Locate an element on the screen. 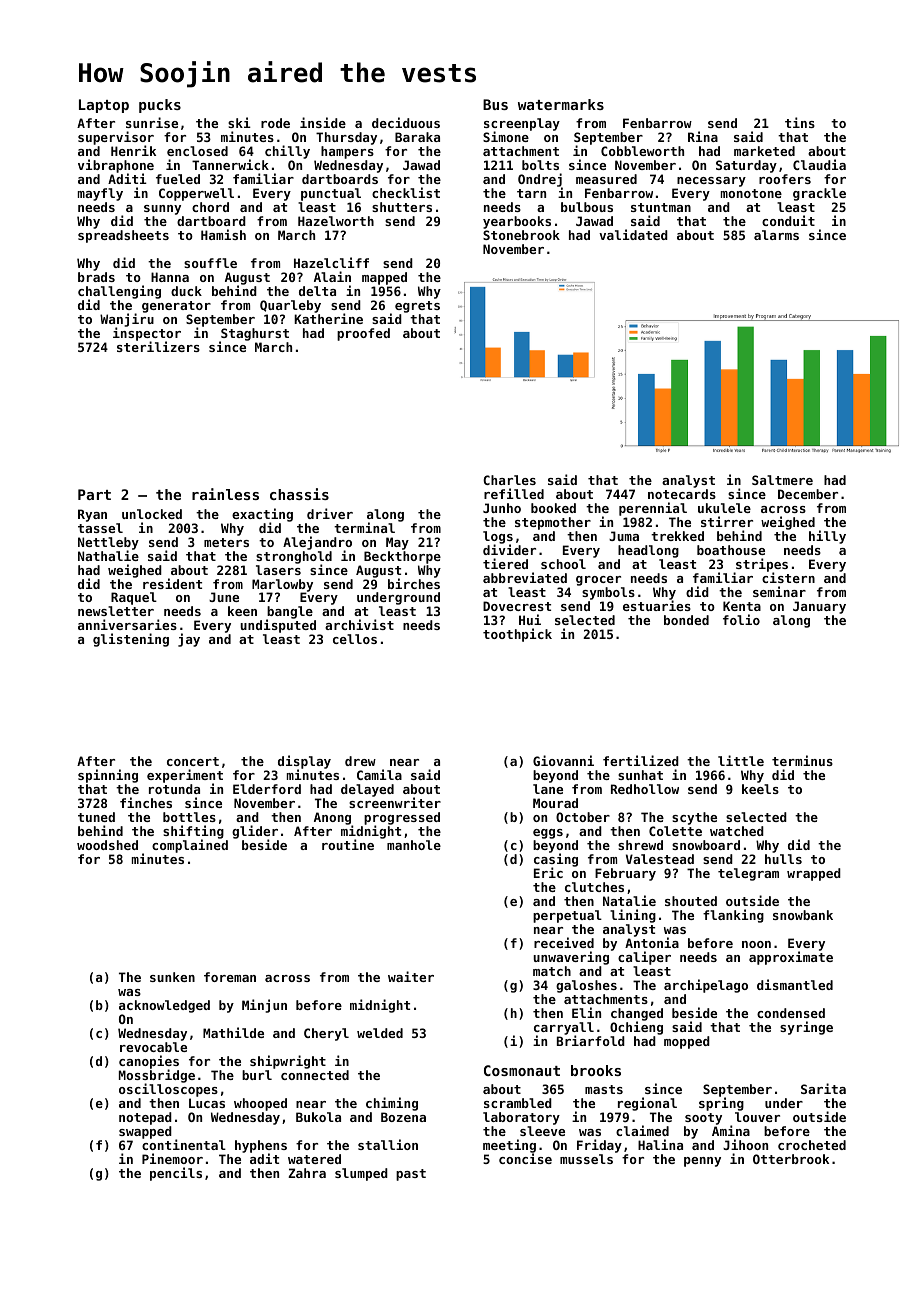  mayfly is located at coordinates (100, 194).
